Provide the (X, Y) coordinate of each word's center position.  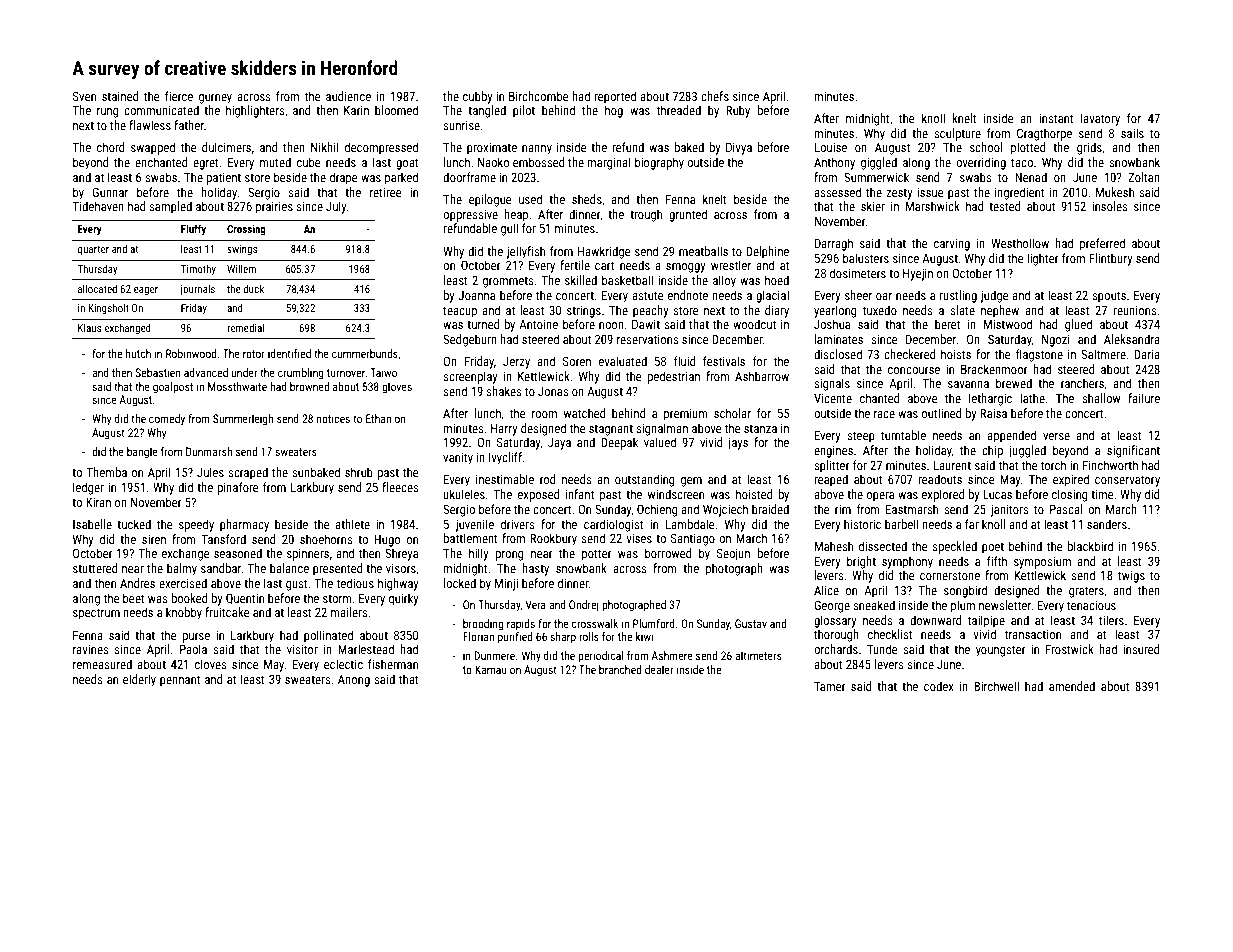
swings (242, 250)
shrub (359, 472)
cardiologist (613, 525)
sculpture (957, 134)
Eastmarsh (912, 509)
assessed (837, 192)
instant (1056, 118)
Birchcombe (539, 96)
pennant (180, 681)
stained (120, 96)
